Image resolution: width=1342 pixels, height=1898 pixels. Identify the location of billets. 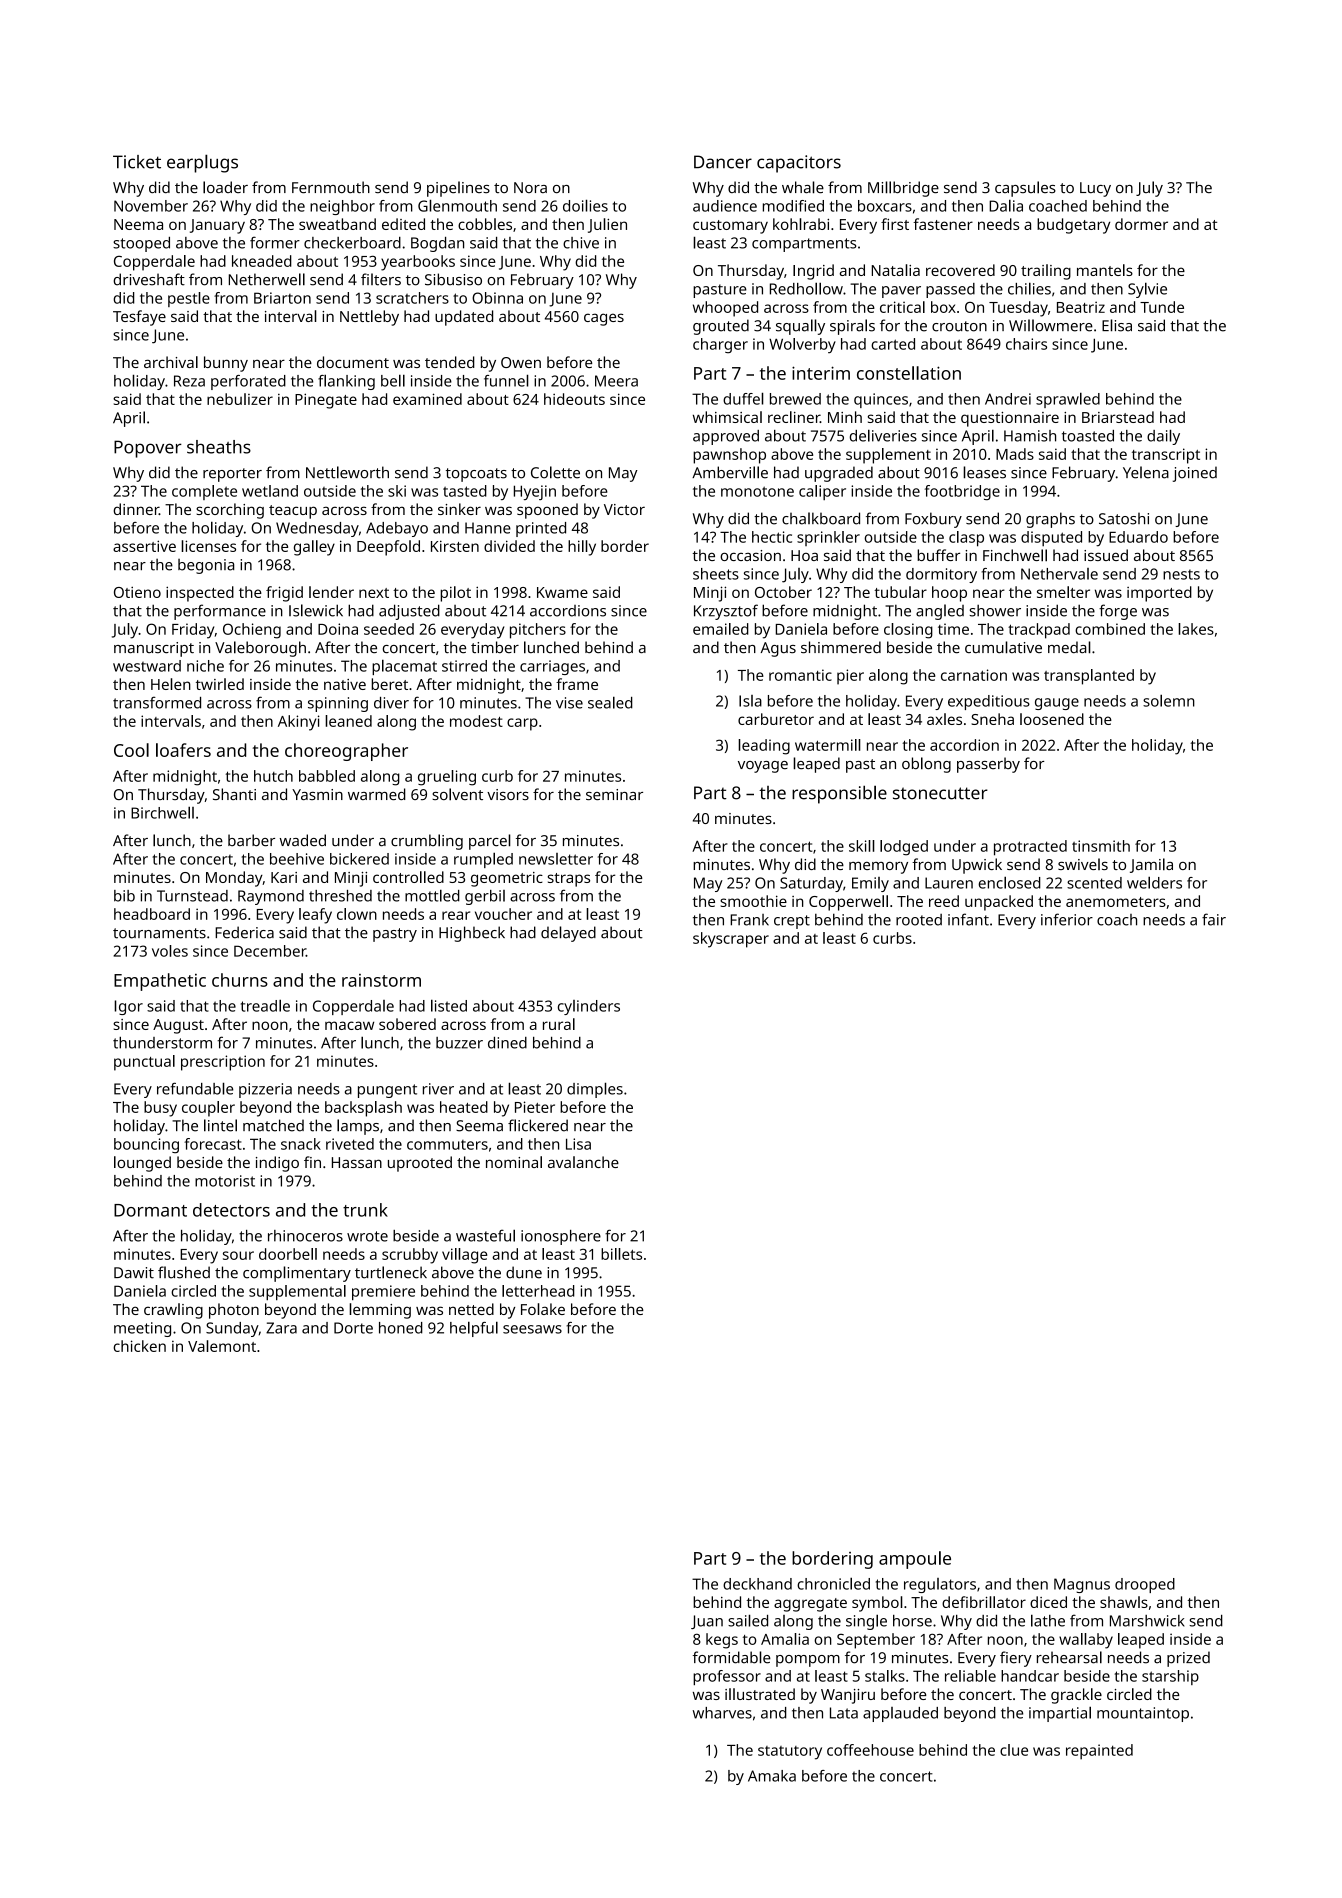
(621, 1254).
